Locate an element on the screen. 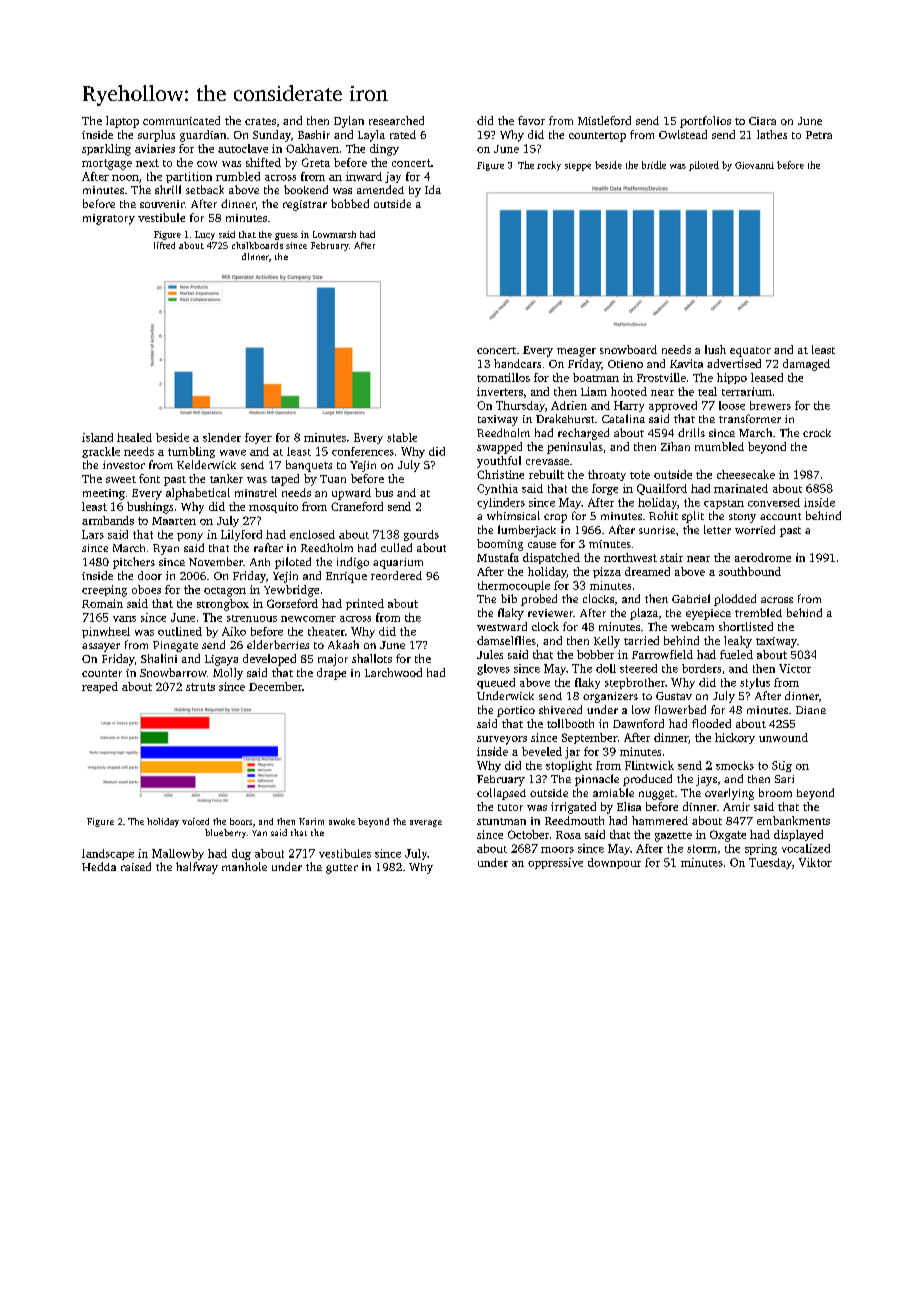  surveyors is located at coordinates (502, 740).
